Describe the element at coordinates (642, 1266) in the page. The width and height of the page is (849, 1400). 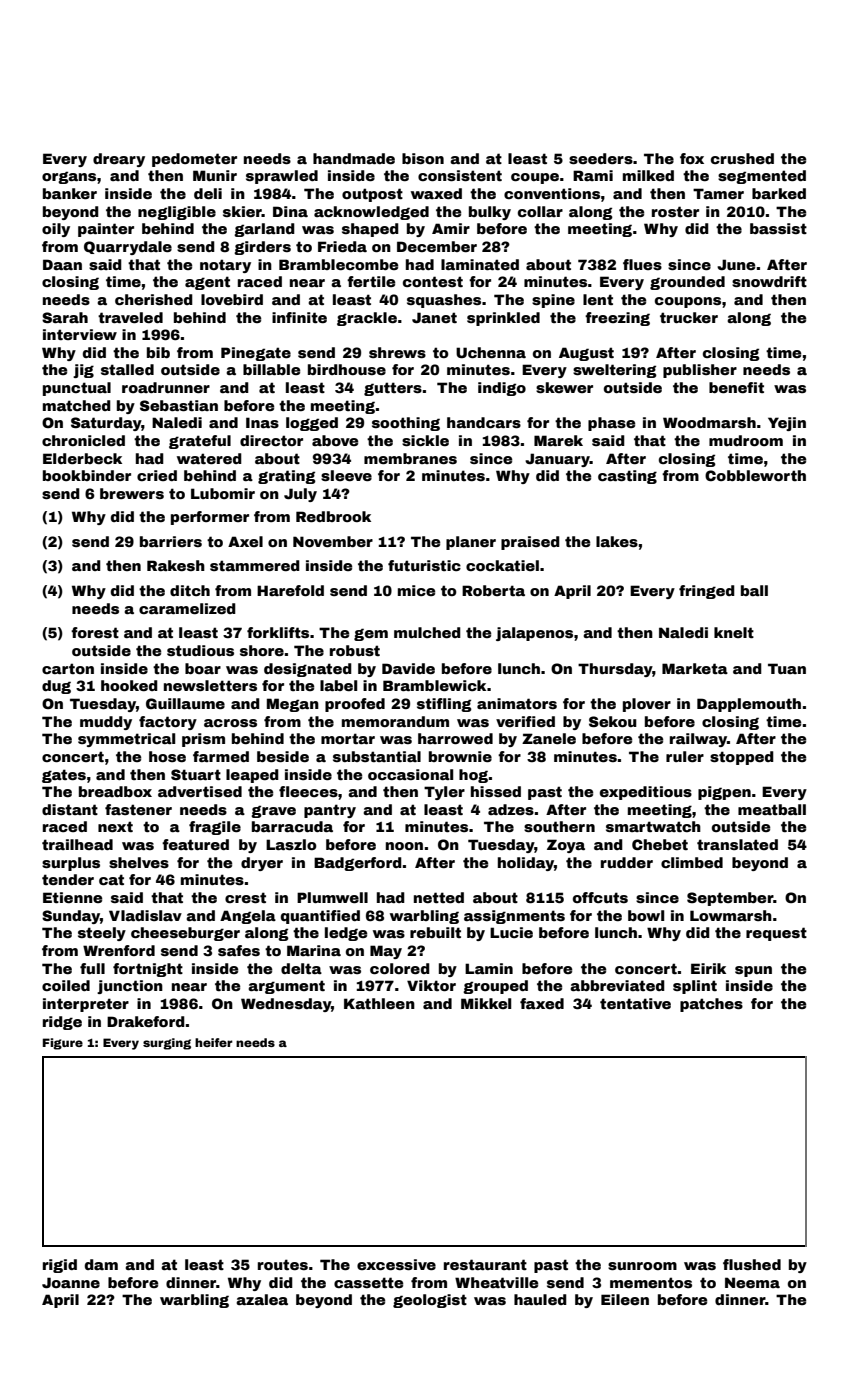
I see `sunroom` at that location.
